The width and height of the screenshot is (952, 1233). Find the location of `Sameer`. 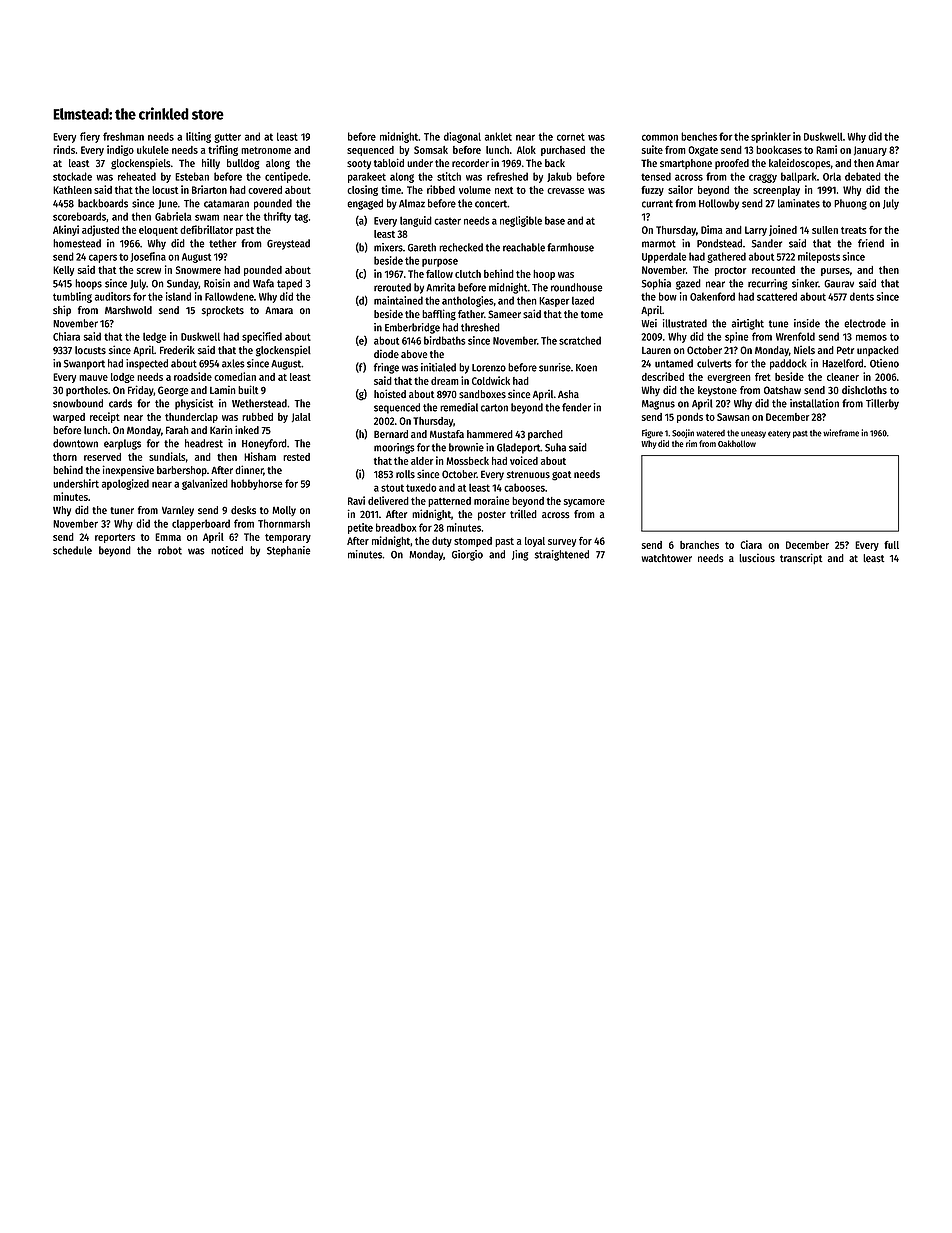

Sameer is located at coordinates (504, 314).
